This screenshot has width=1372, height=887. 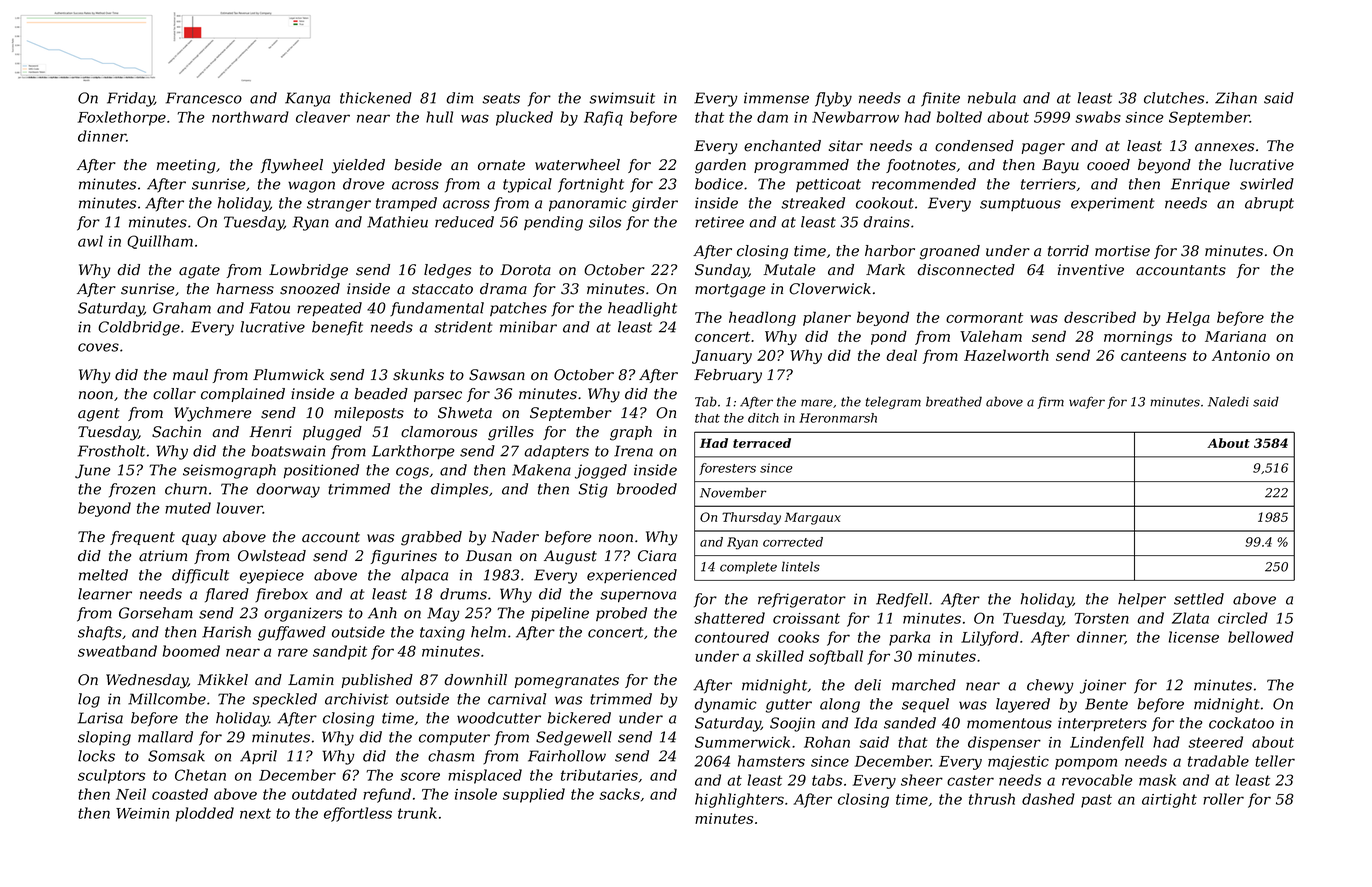 What do you see at coordinates (288, 490) in the screenshot?
I see `doorway` at bounding box center [288, 490].
